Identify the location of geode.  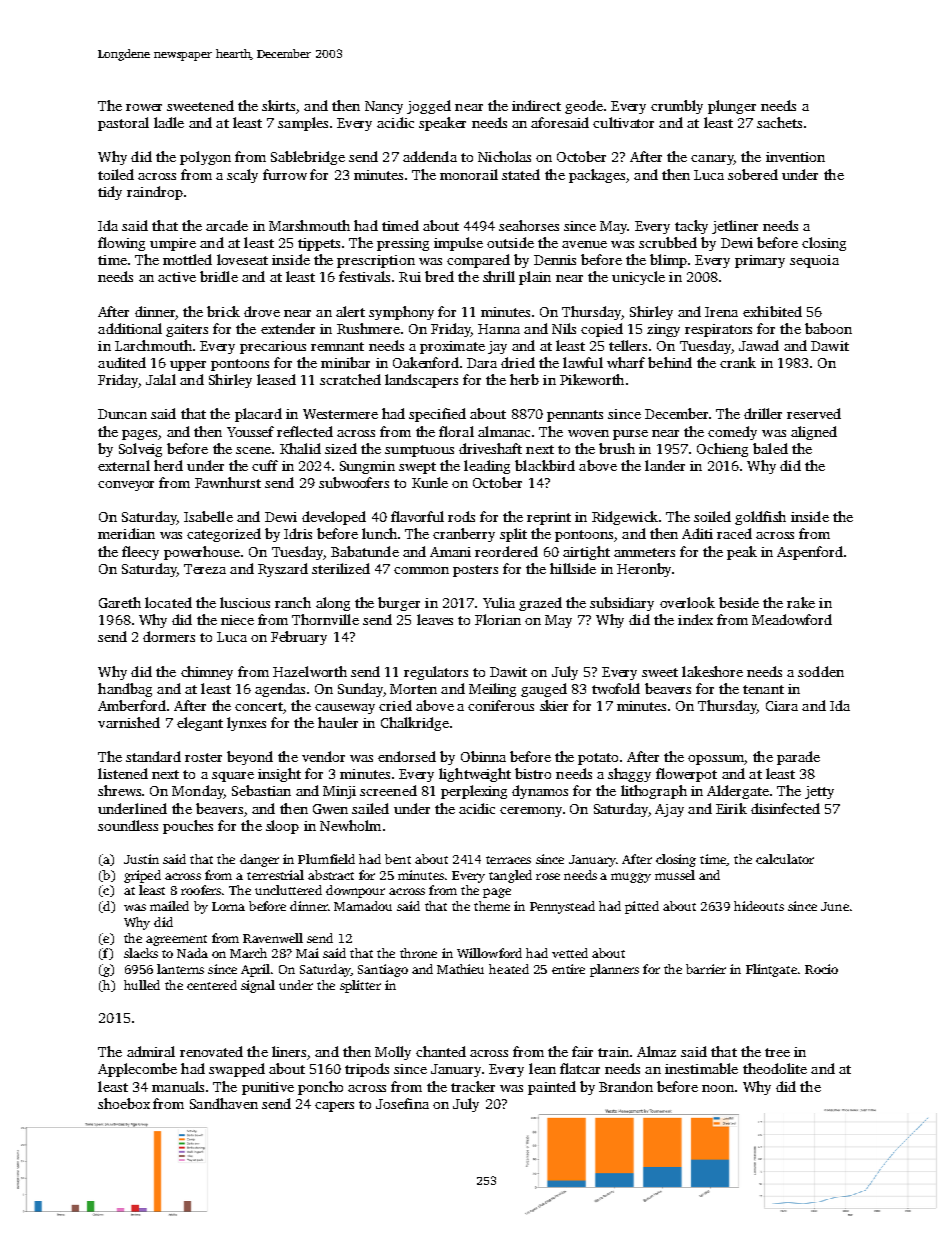
(584, 107).
